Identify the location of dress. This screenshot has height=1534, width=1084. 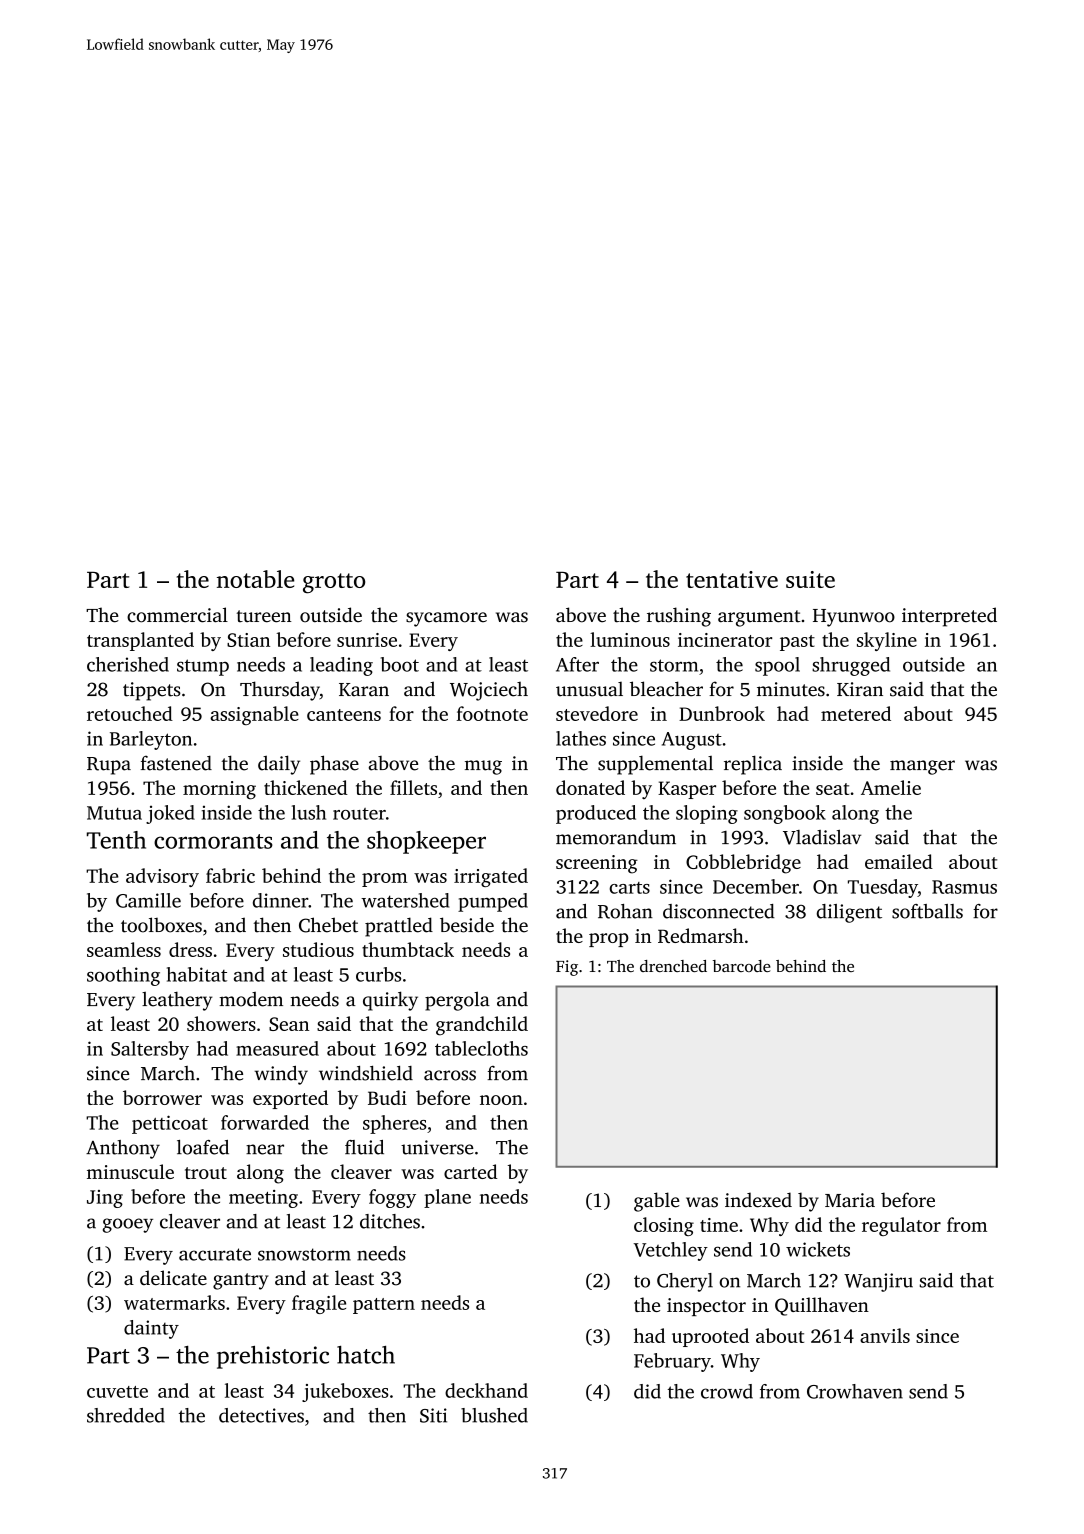
(190, 949).
